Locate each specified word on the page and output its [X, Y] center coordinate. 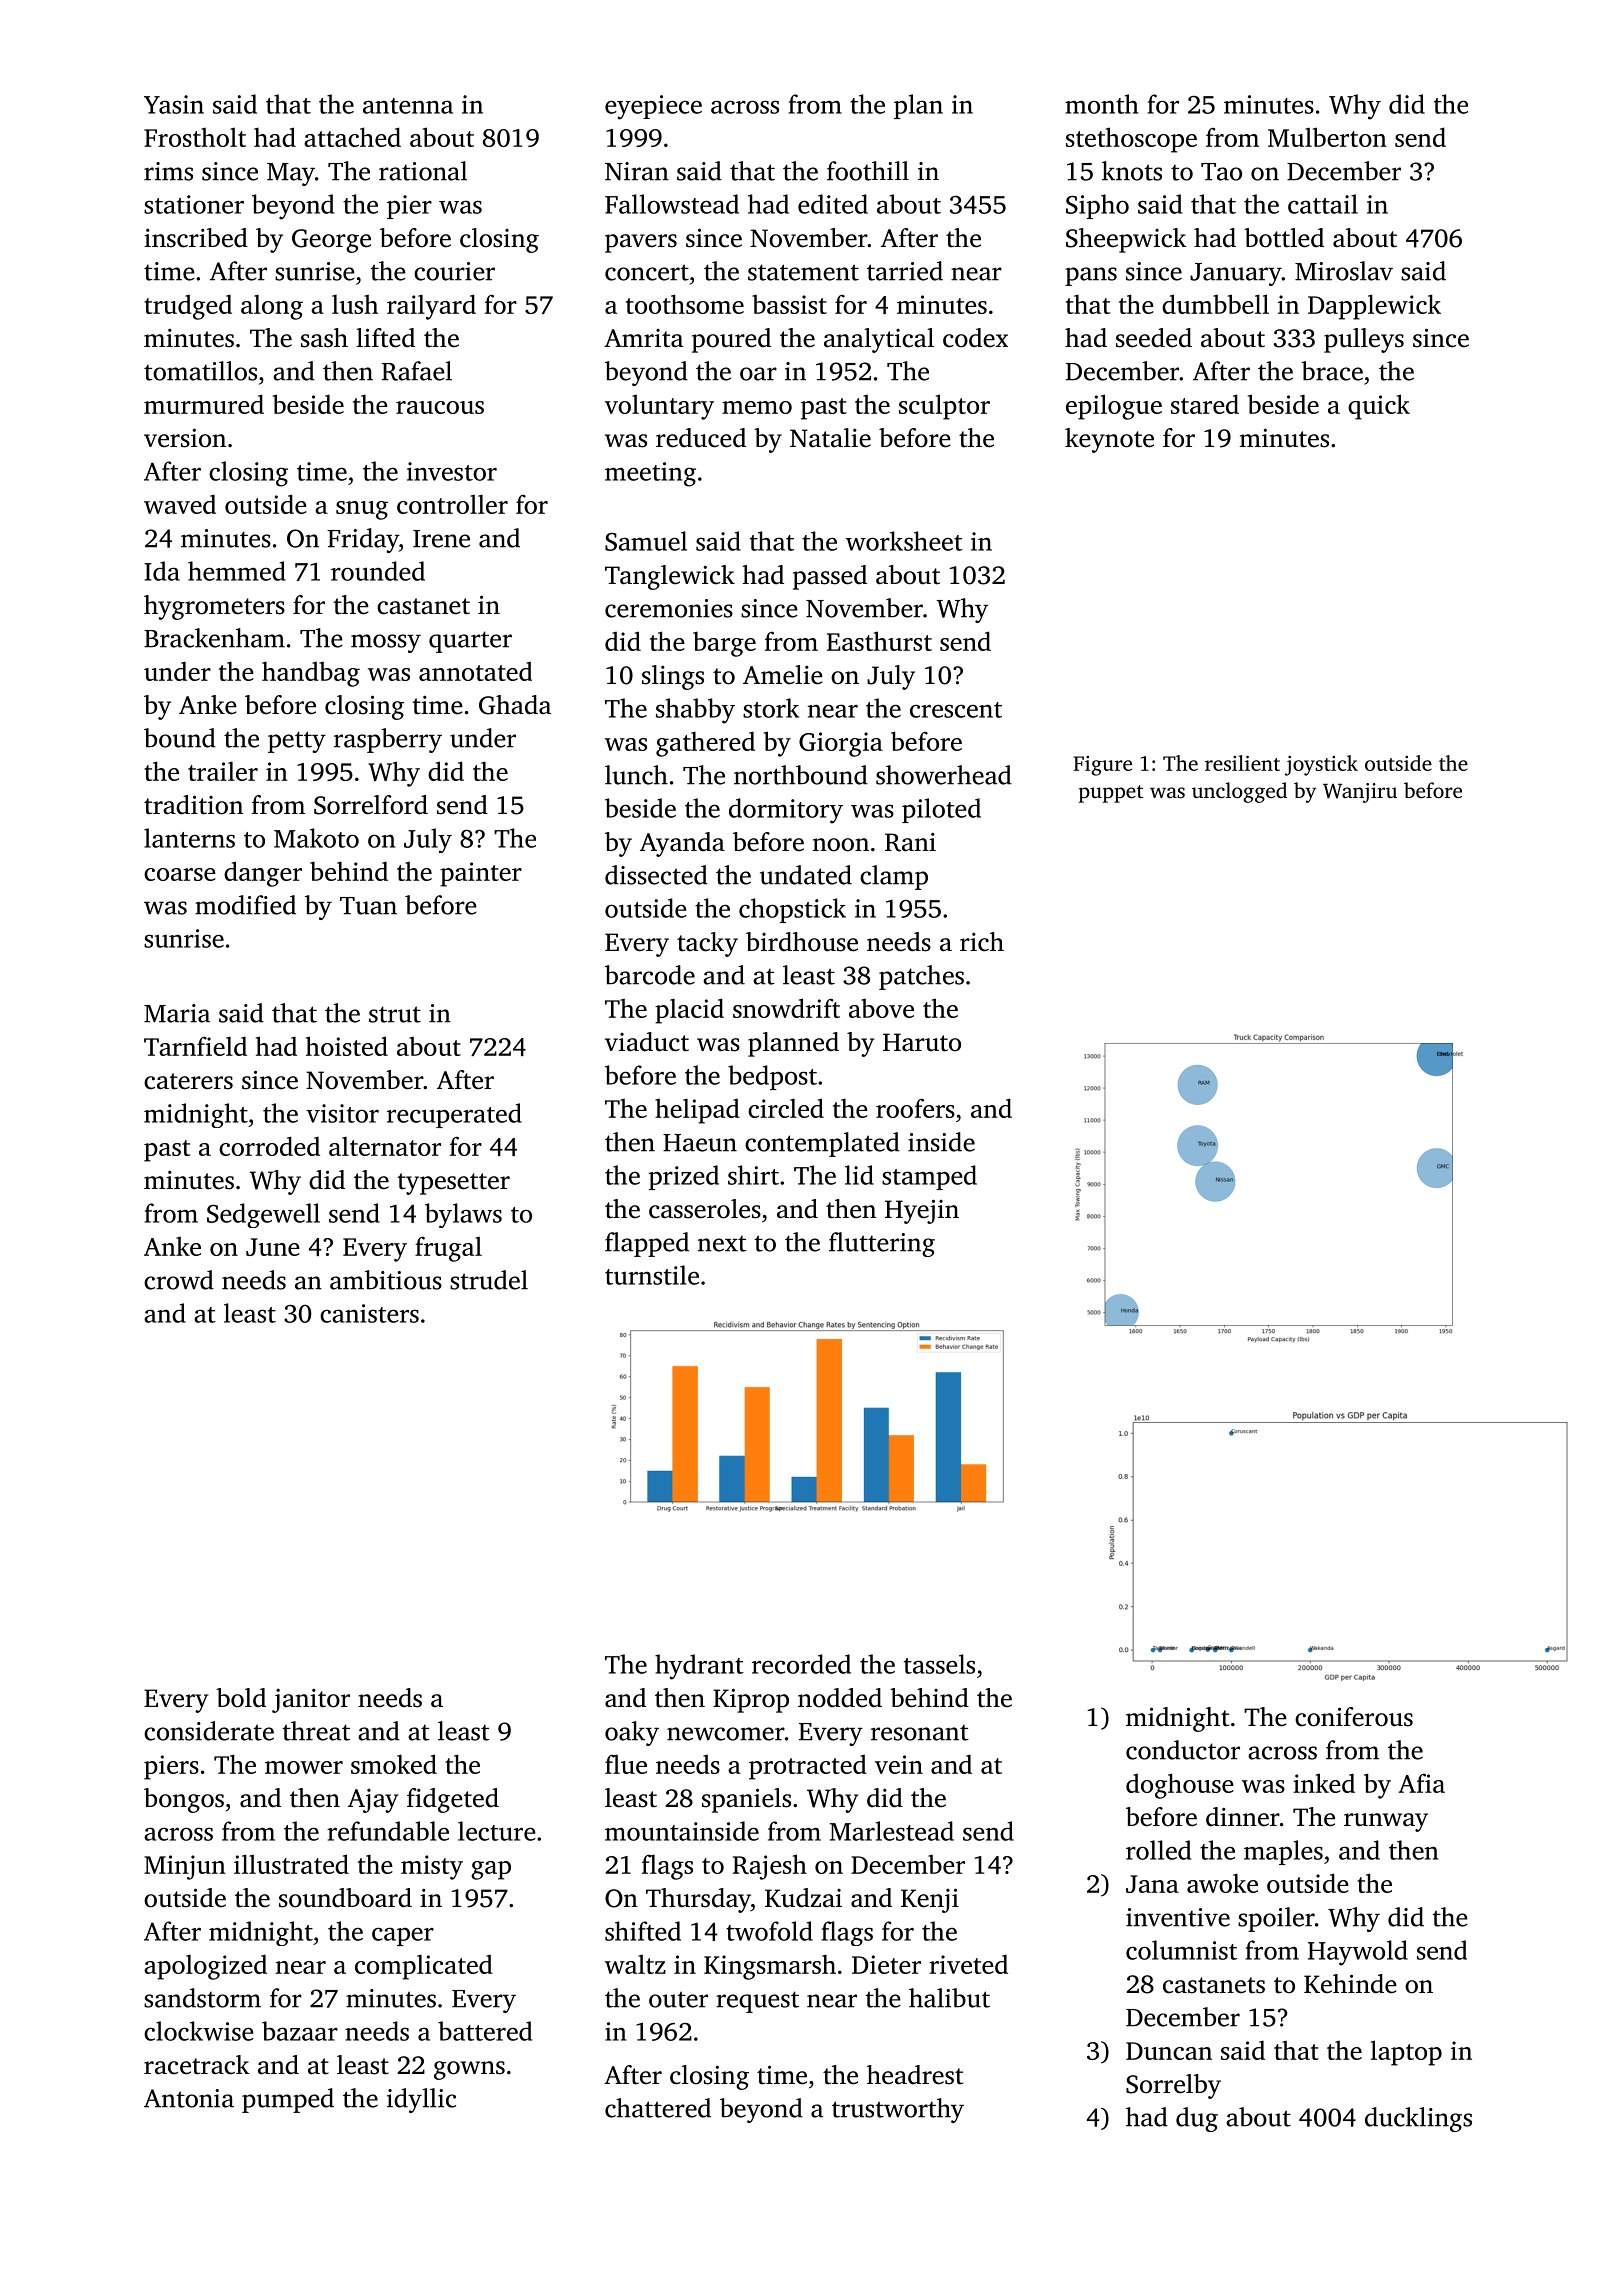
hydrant [699, 1667]
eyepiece [653, 107]
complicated [424, 1967]
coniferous [1354, 1717]
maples [1283, 1852]
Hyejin [922, 1211]
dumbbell [1215, 304]
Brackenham [214, 638]
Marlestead [892, 1831]
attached [352, 137]
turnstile [652, 1275]
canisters [369, 1313]
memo [757, 407]
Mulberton [1327, 137]
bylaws [463, 1215]
